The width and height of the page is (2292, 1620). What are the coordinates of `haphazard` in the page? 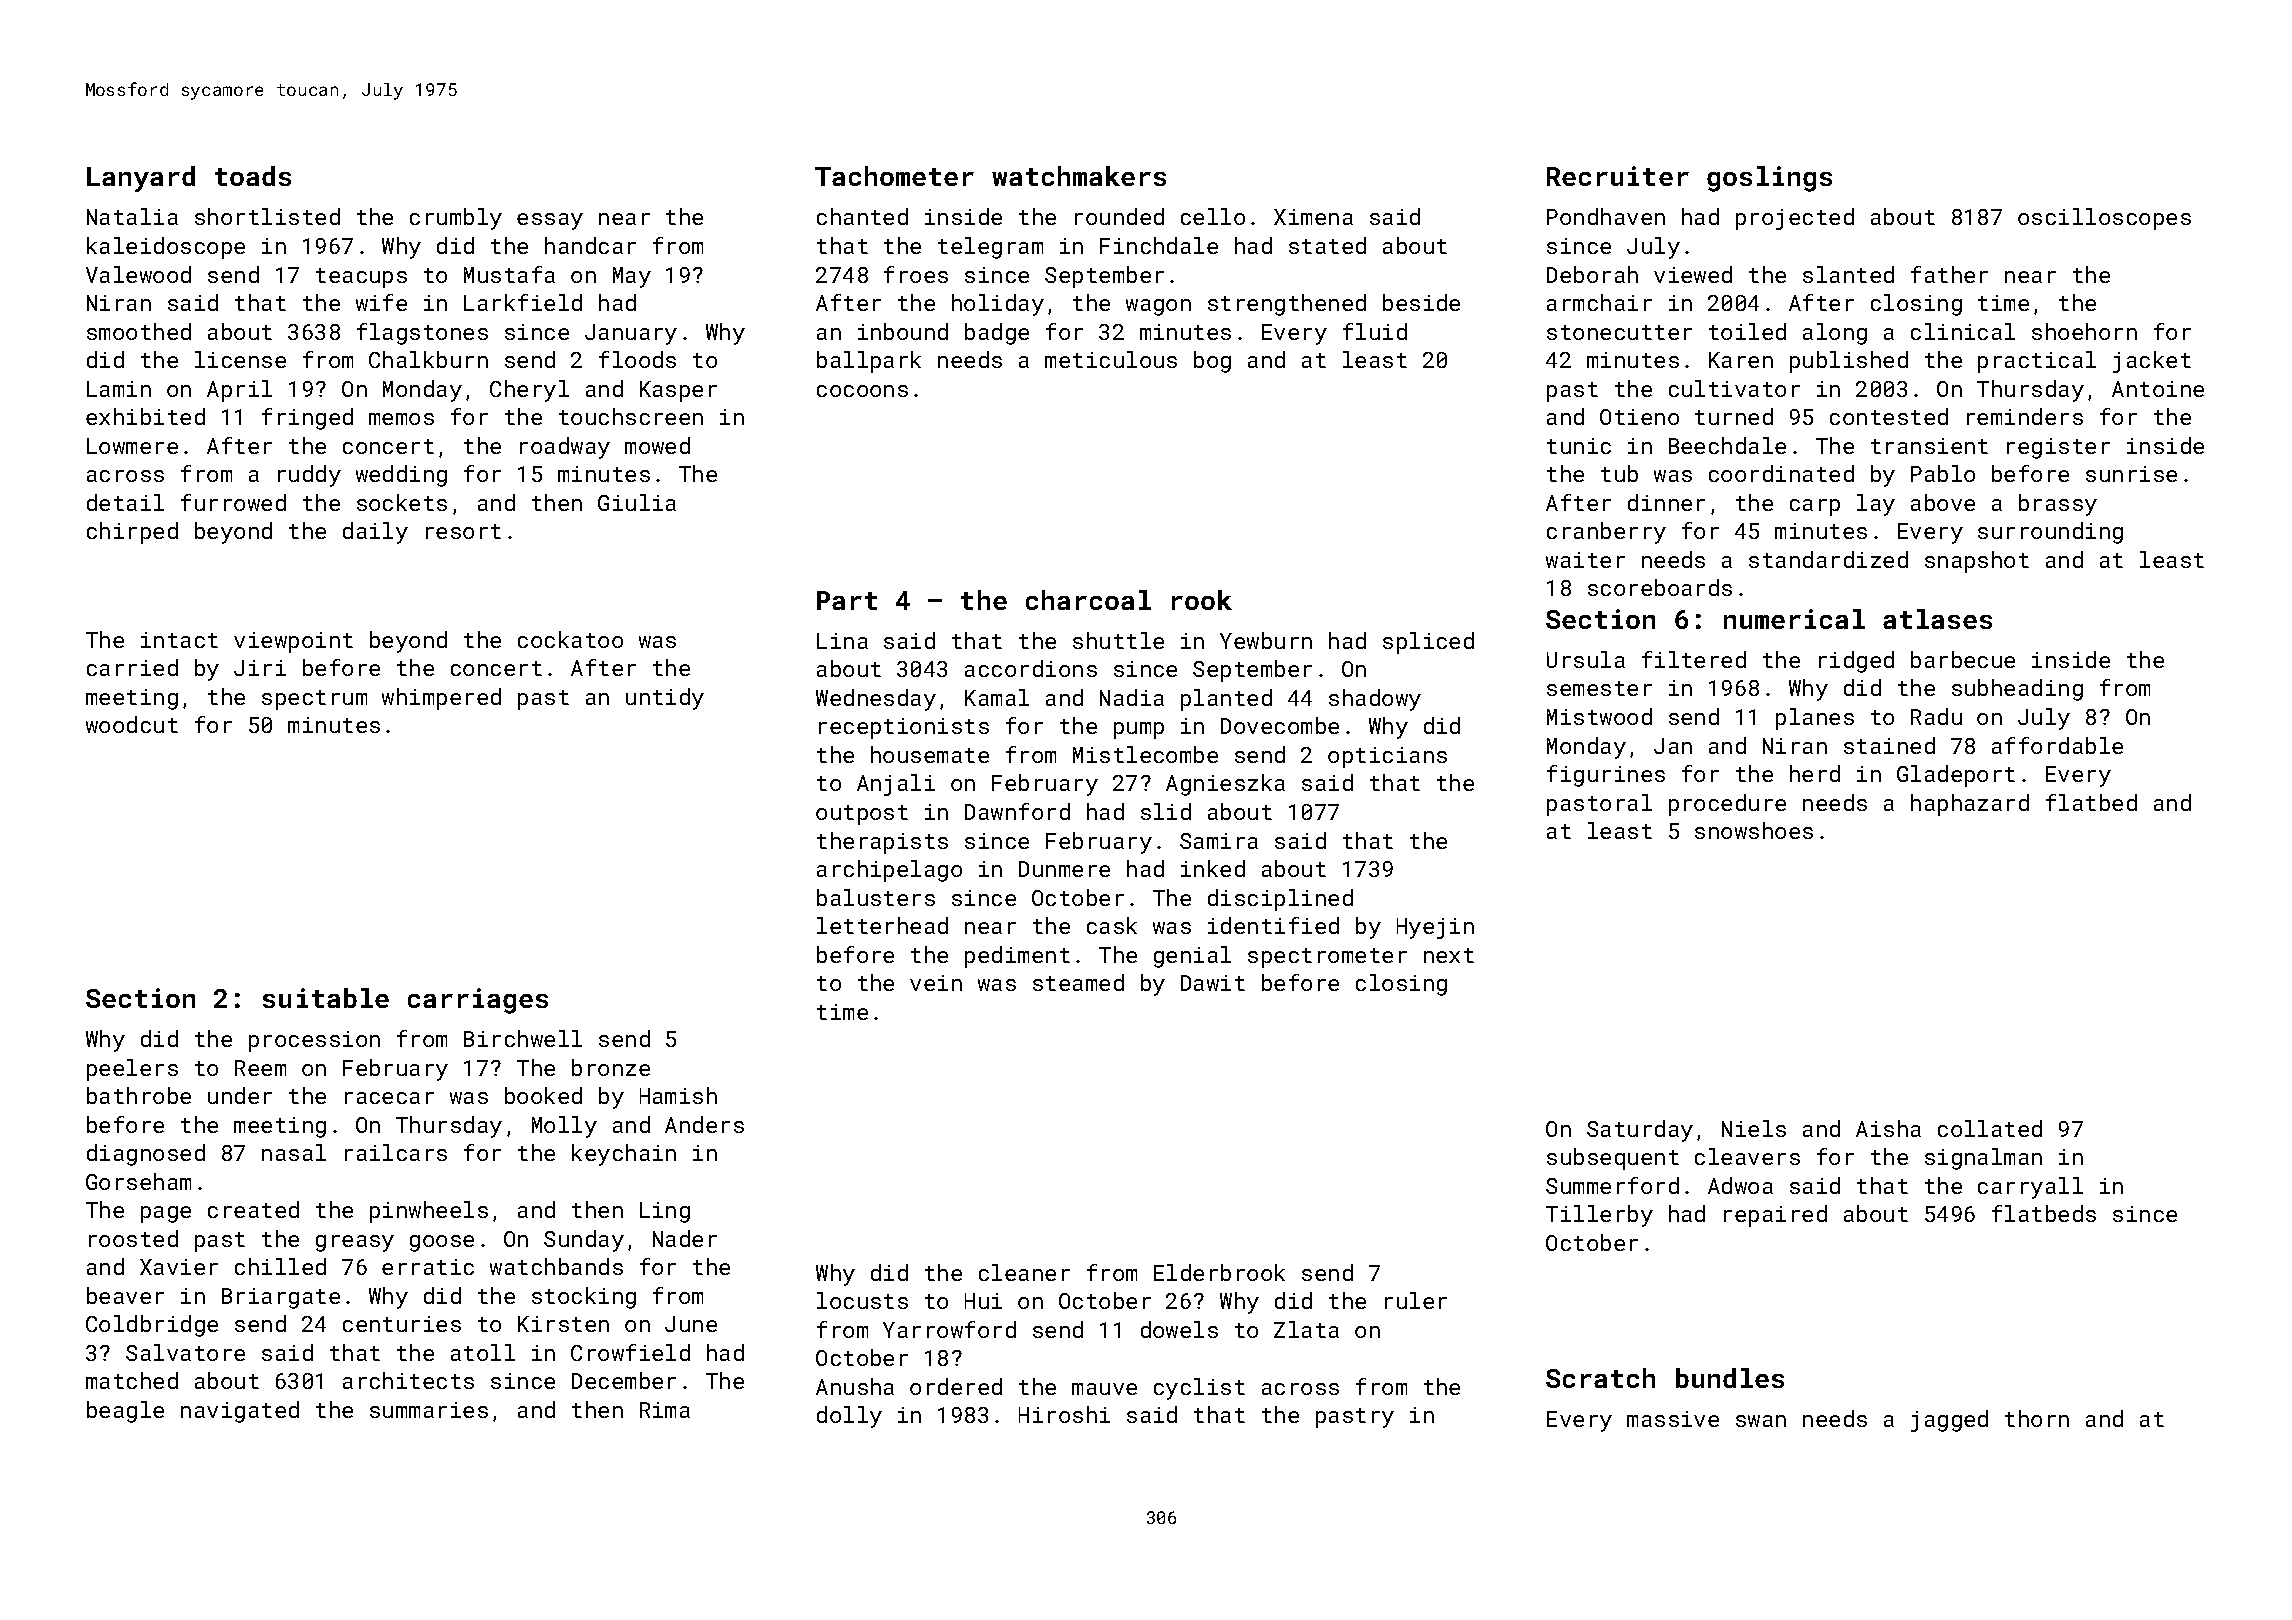 It's located at (1970, 805).
